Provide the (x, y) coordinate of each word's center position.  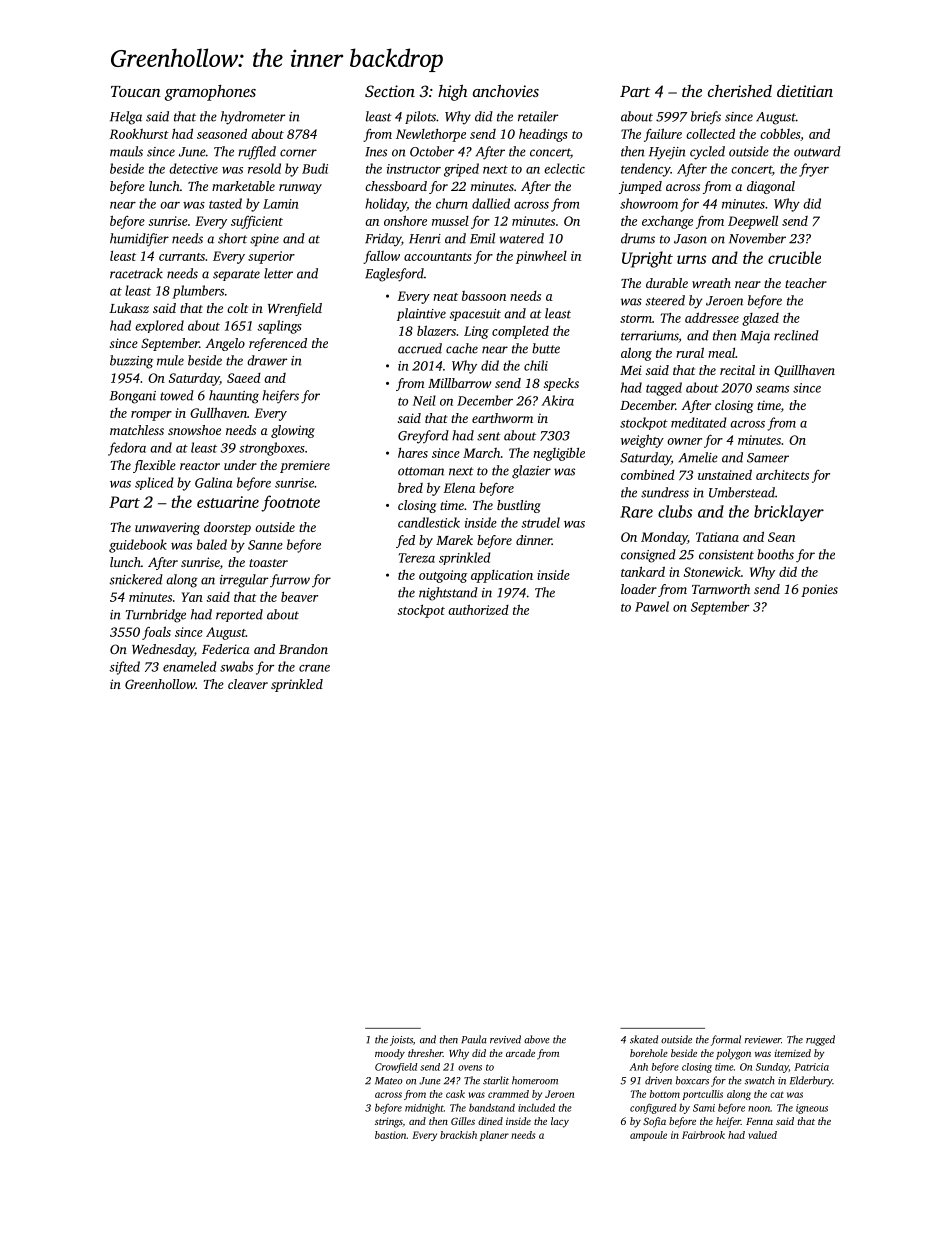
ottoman (421, 471)
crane (314, 668)
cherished (740, 91)
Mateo (388, 1081)
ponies (819, 590)
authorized (478, 609)
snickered (136, 579)
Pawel (652, 606)
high (452, 93)
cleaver (248, 684)
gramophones (210, 93)
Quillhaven (804, 371)
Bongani (133, 397)
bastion (391, 1135)
